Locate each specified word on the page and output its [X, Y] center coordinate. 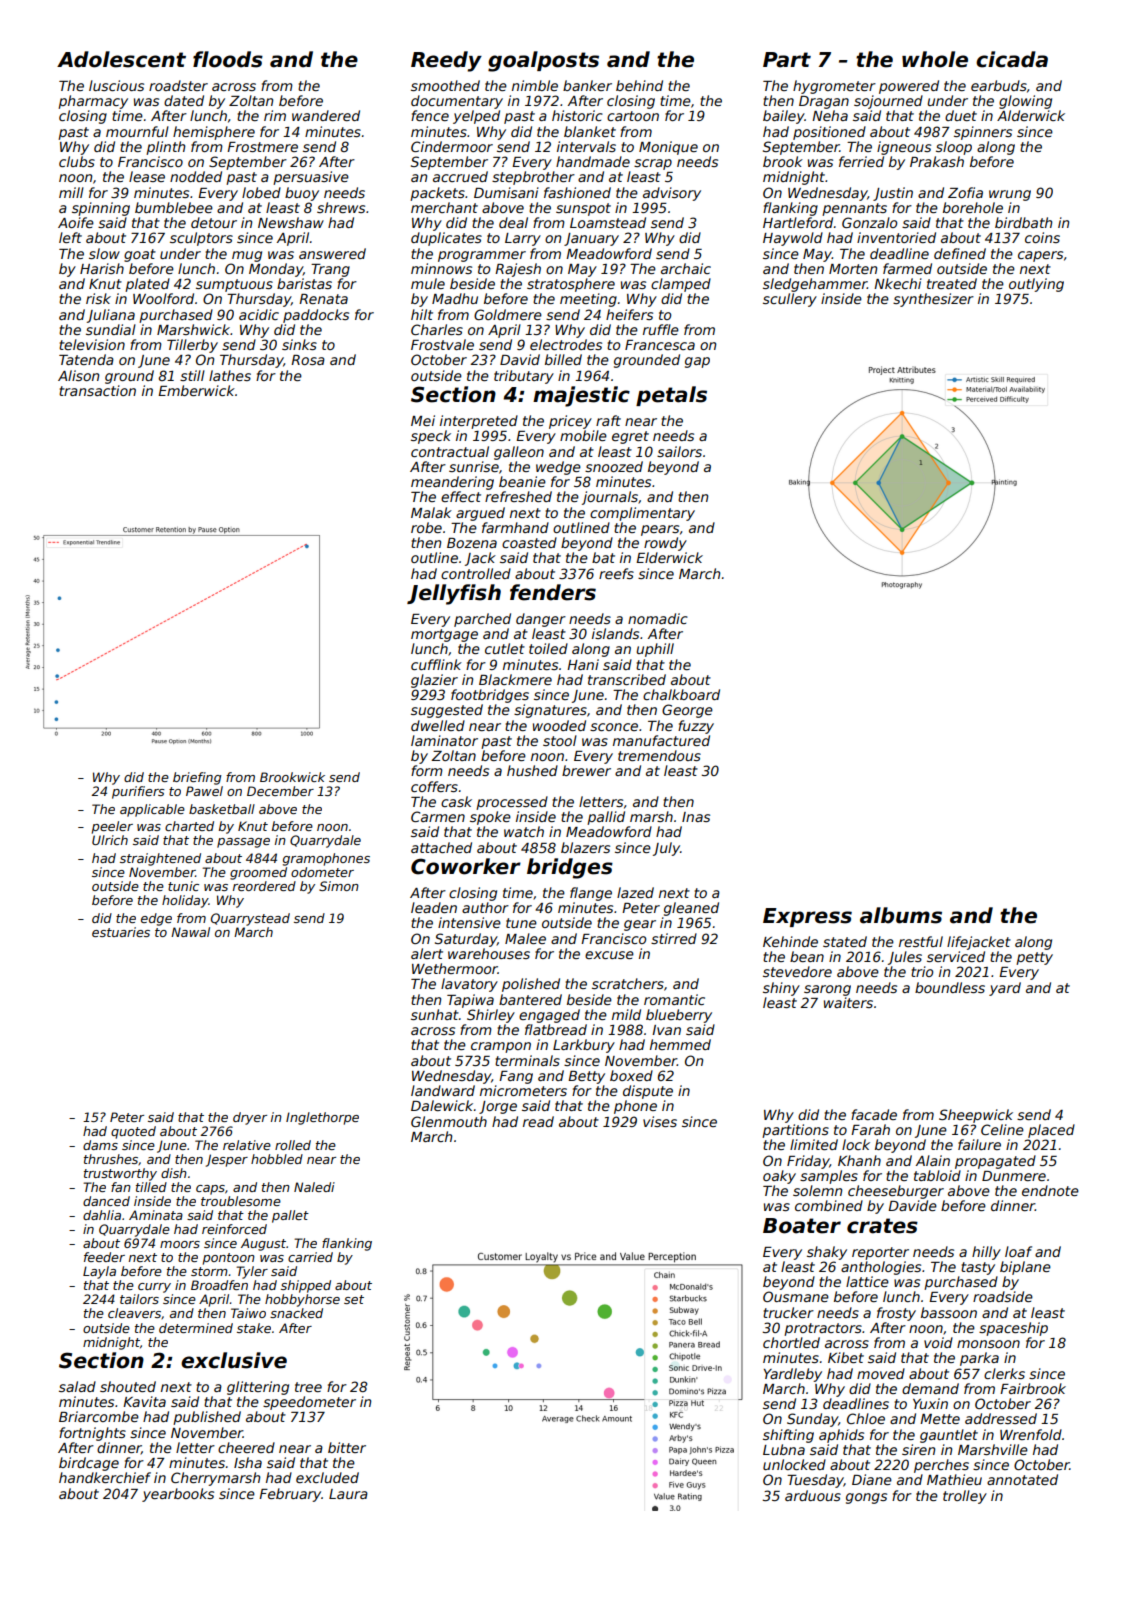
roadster [178, 85]
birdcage [89, 1464]
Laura [348, 1494]
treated [952, 283]
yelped [476, 117]
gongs [866, 1498]
